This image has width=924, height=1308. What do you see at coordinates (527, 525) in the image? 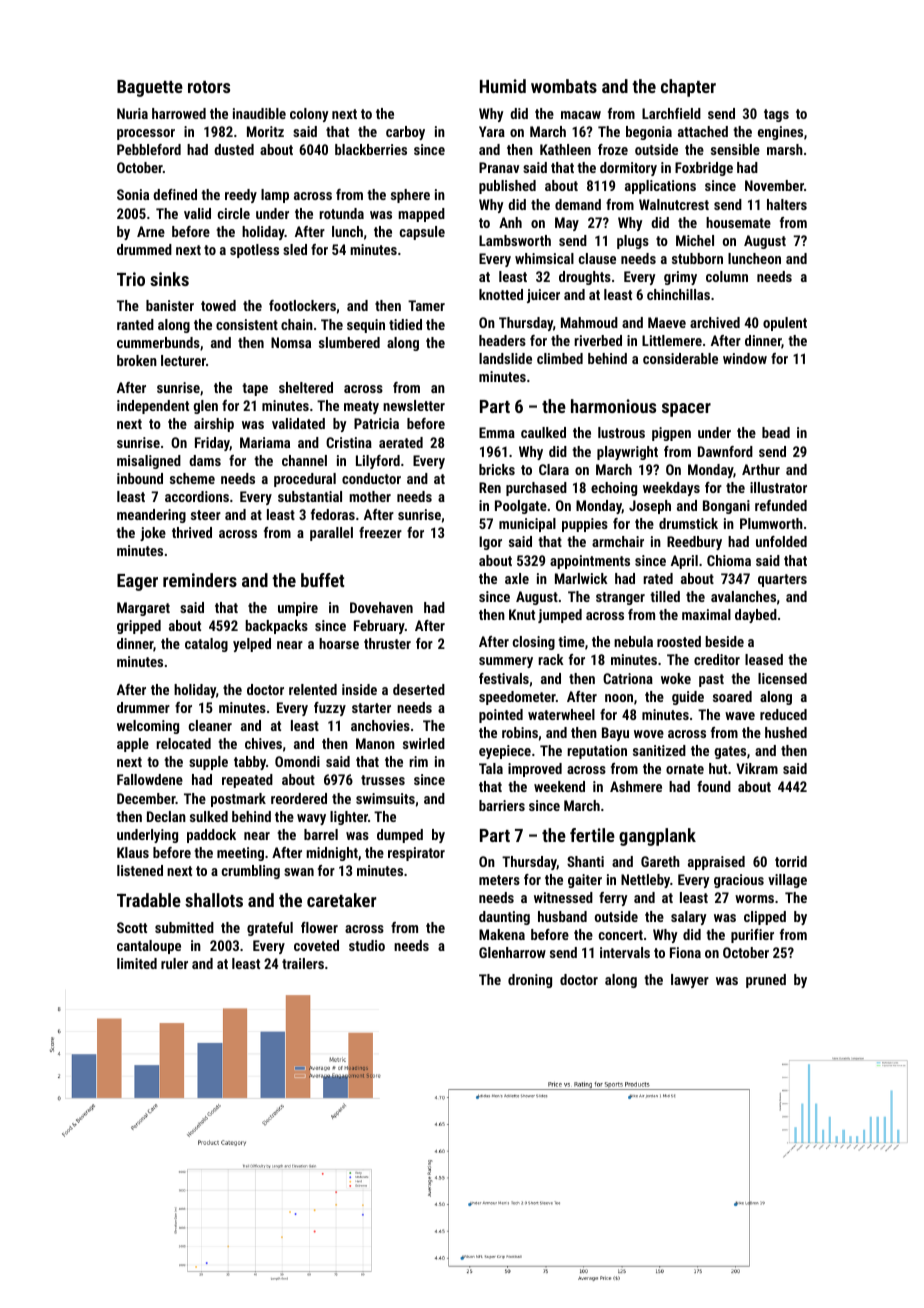
I see `municipal` at bounding box center [527, 525].
